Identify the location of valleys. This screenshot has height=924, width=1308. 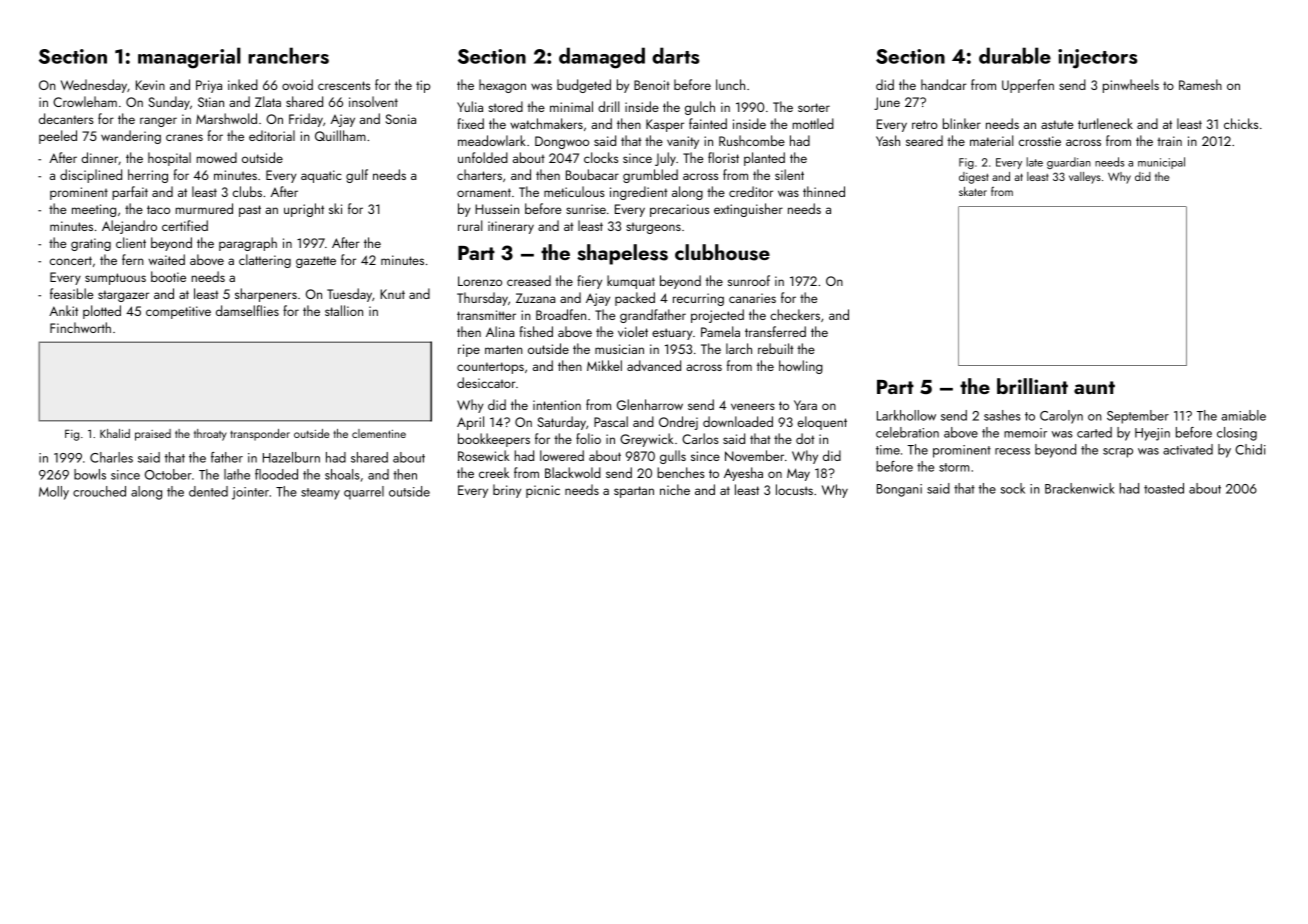
(1085, 178).
